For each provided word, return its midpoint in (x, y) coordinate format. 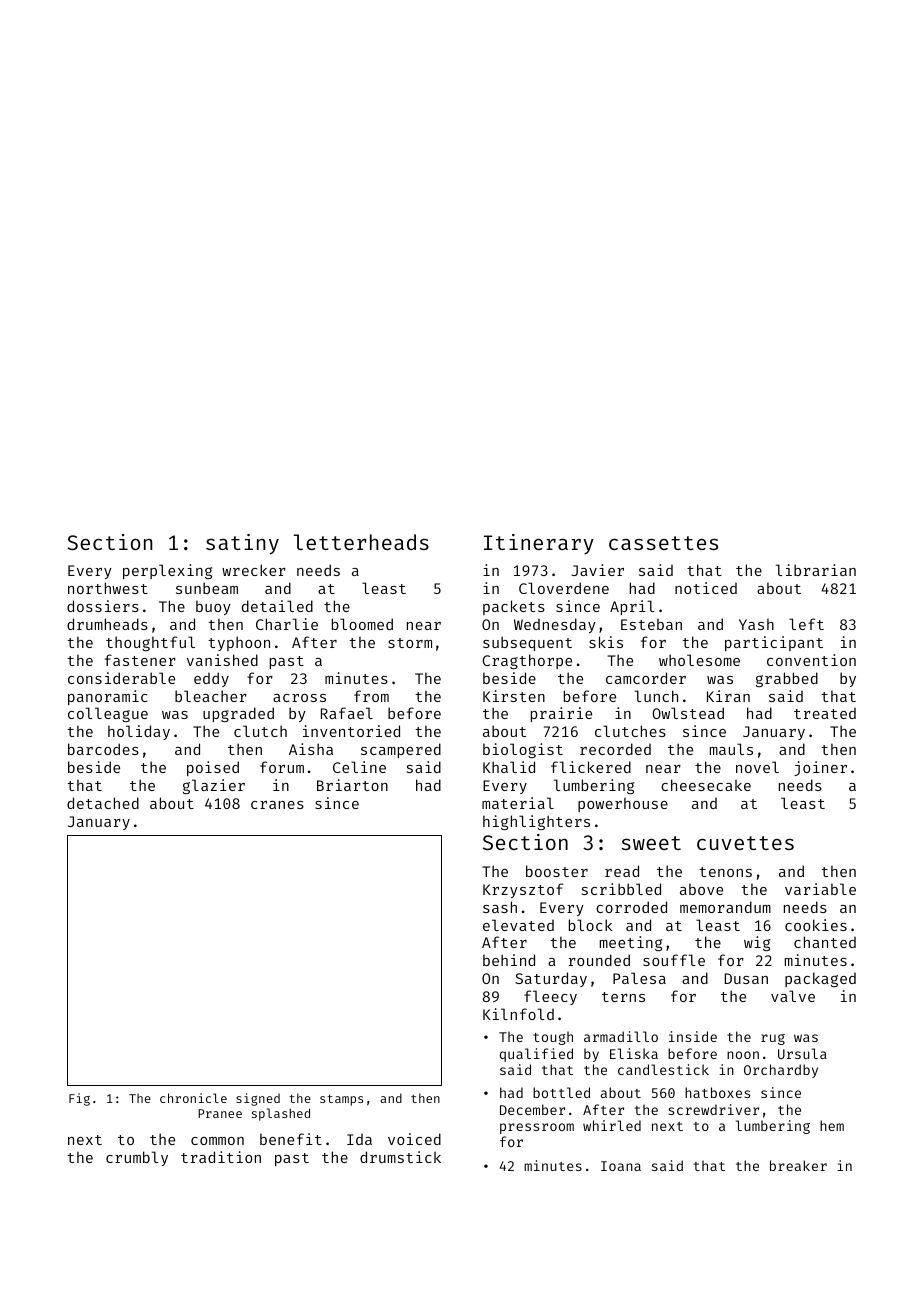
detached (103, 803)
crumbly (137, 1158)
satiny (242, 544)
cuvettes (745, 843)
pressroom (537, 1128)
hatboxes (717, 1092)
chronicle (193, 1098)
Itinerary (539, 544)
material (518, 803)
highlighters (536, 822)
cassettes (663, 543)
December (532, 1109)
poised (213, 768)
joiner (820, 768)
